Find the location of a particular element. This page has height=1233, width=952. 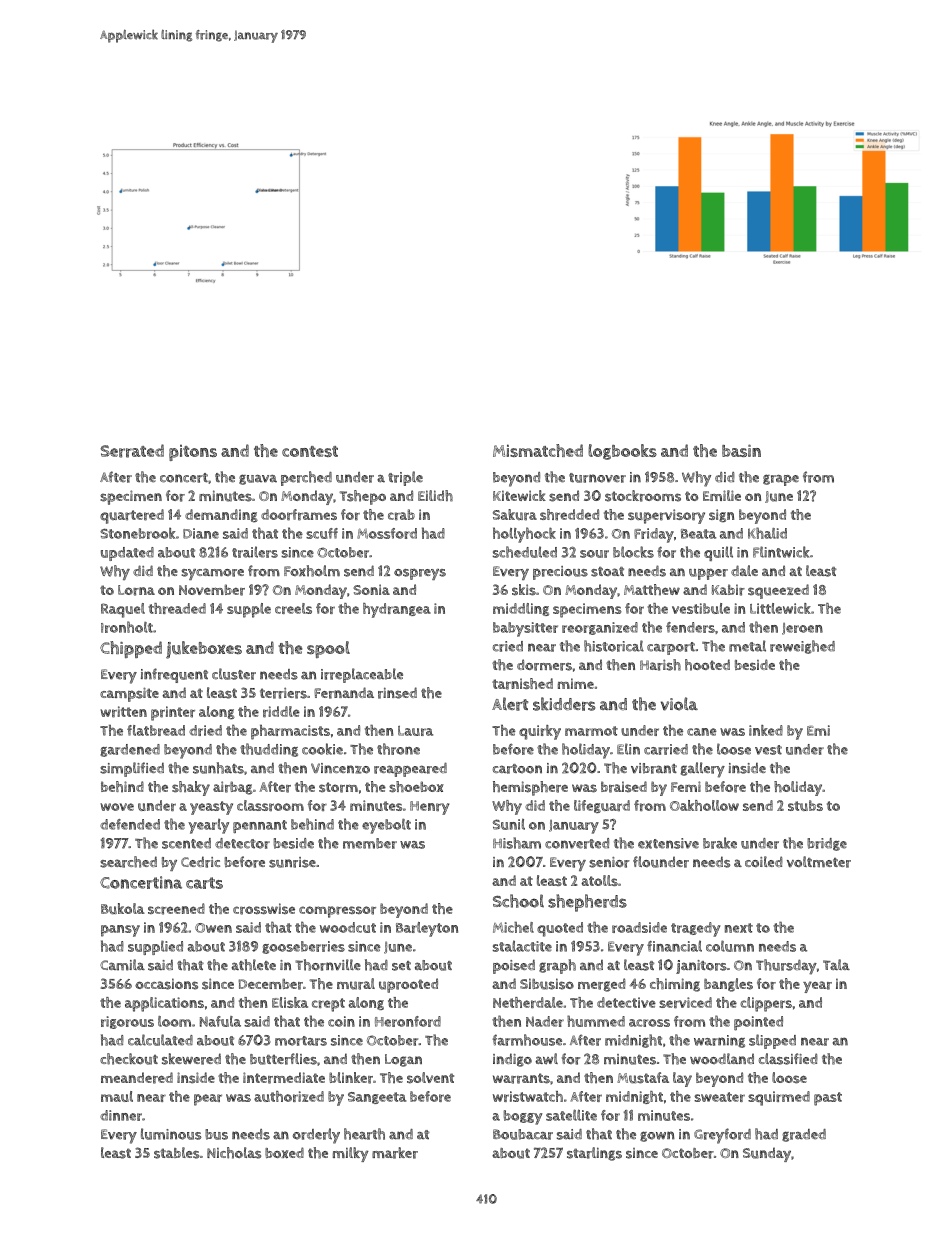

woodcut is located at coordinates (348, 927).
